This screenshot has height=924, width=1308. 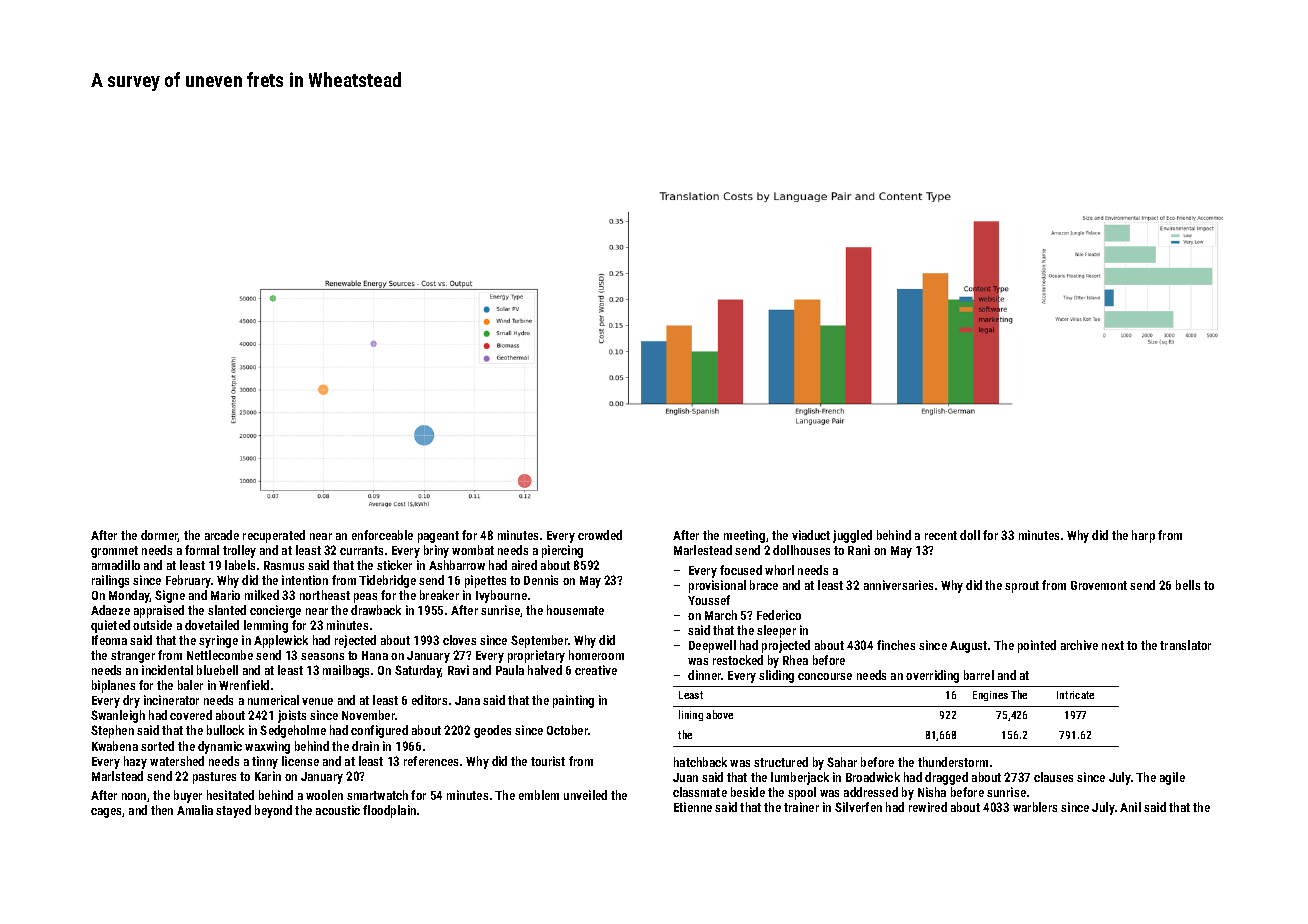 What do you see at coordinates (133, 657) in the screenshot?
I see `stranger` at bounding box center [133, 657].
